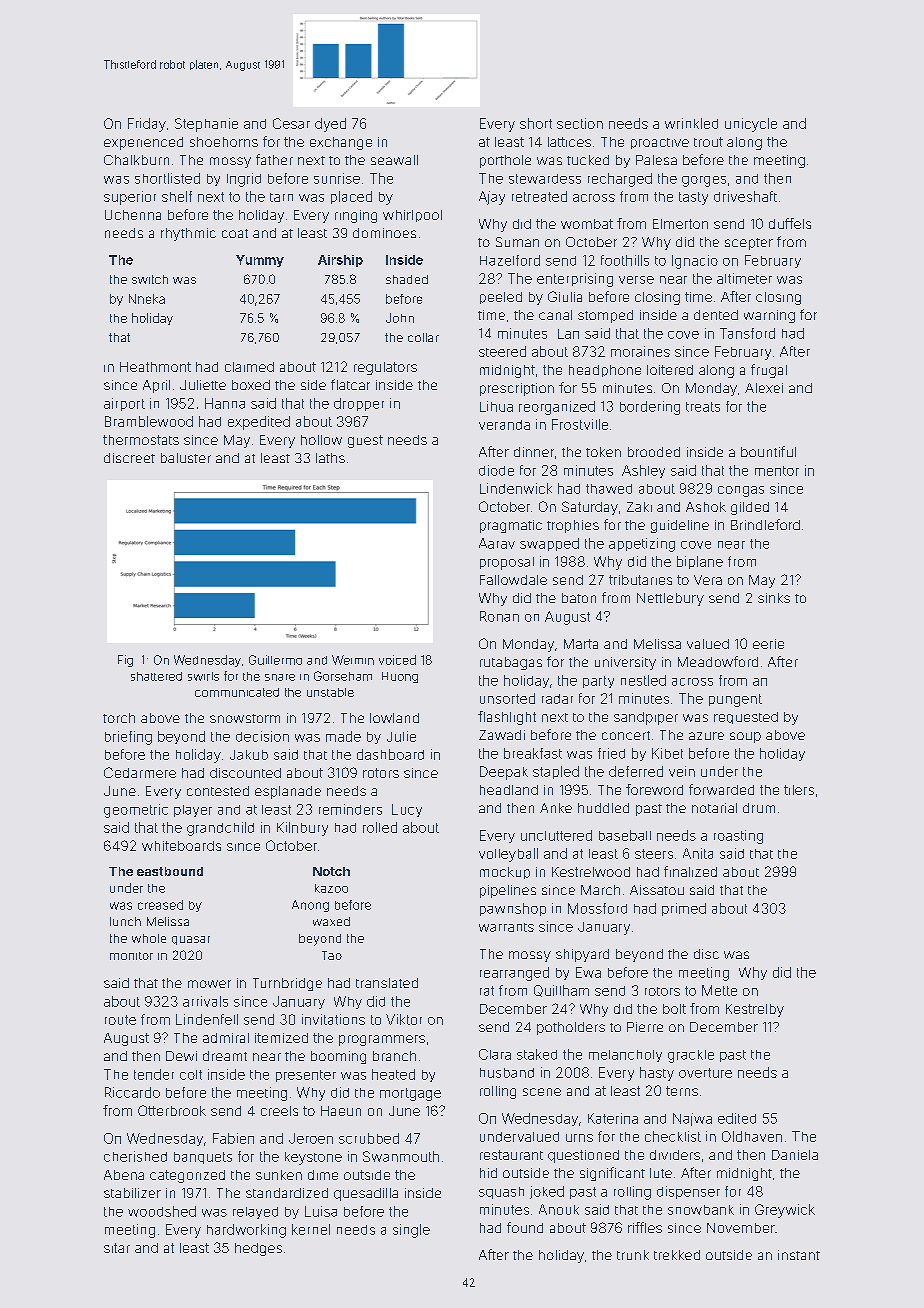  Describe the element at coordinates (765, 524) in the screenshot. I see `Brindleford` at that location.
